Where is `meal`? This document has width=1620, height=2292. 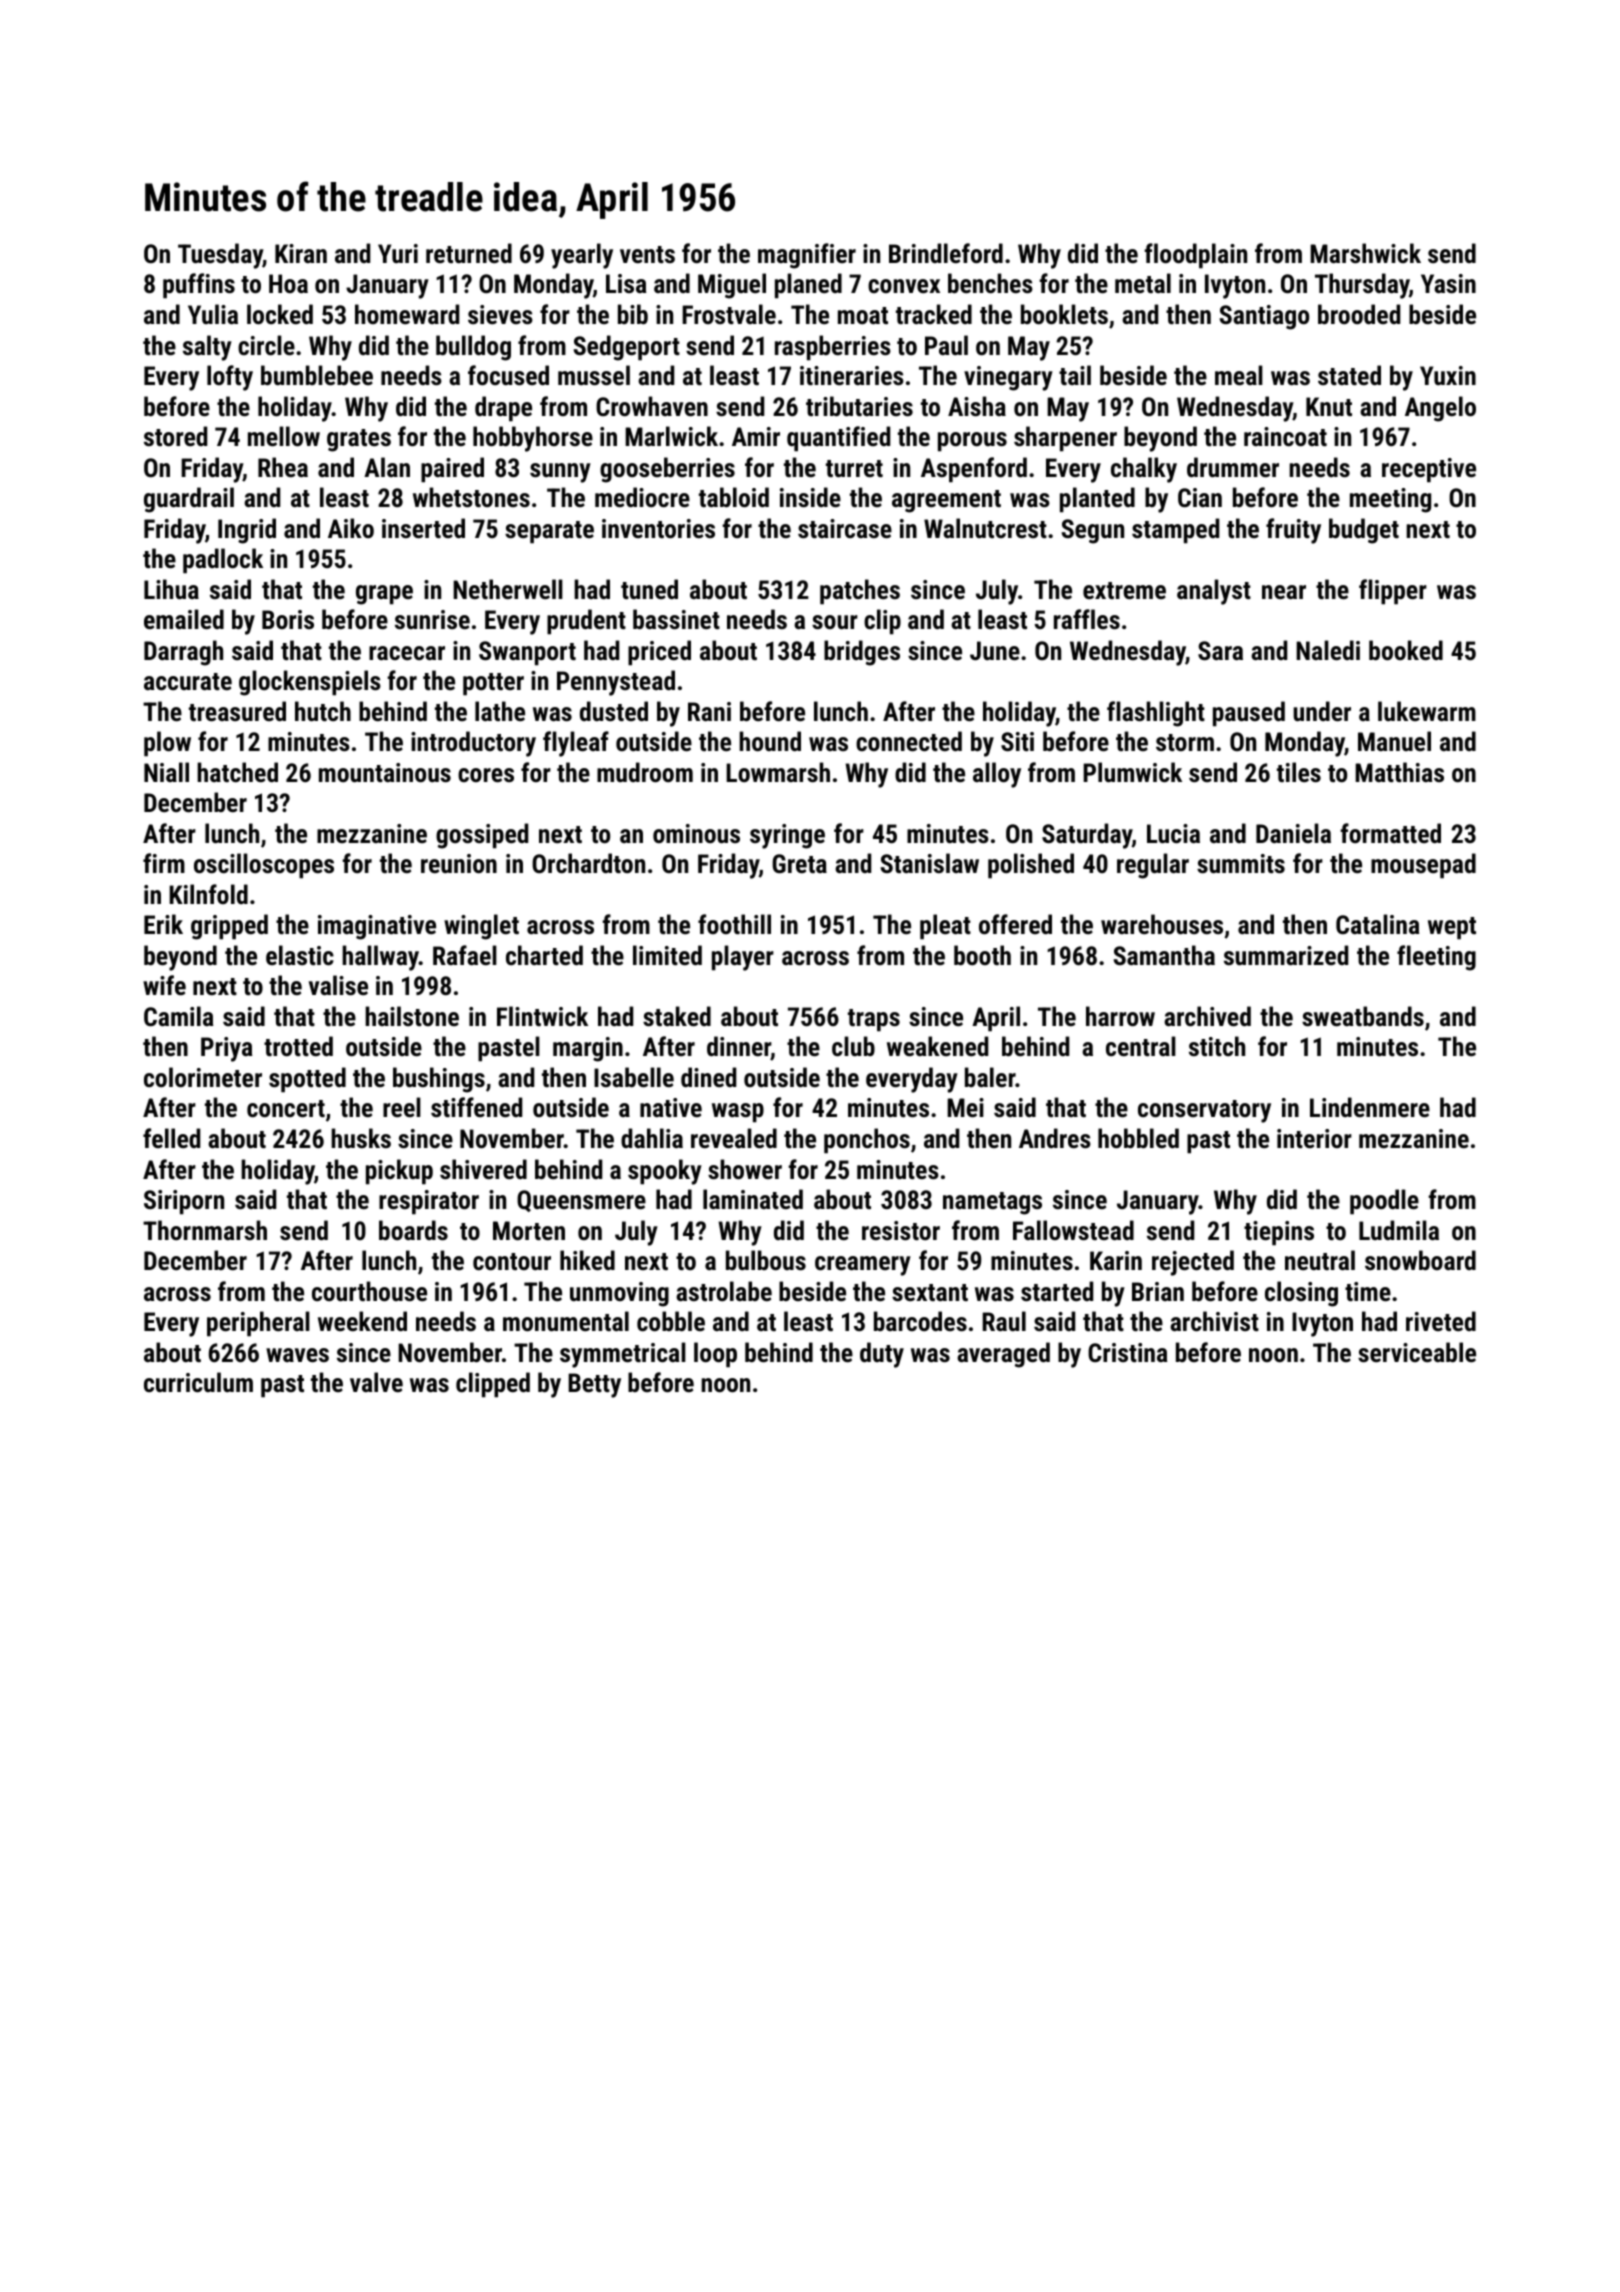 meal is located at coordinates (1239, 375).
